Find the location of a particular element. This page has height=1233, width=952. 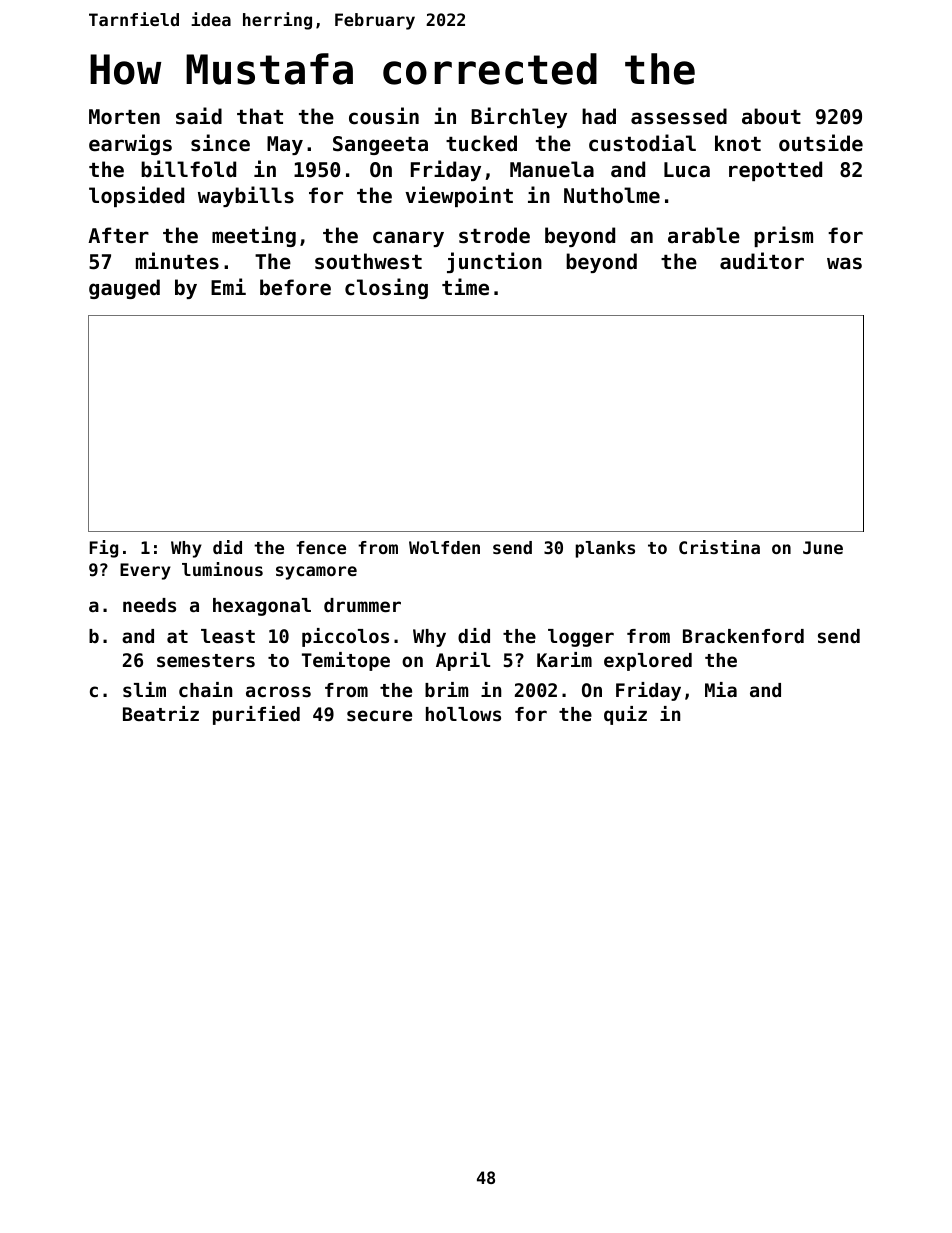

was is located at coordinates (844, 263).
